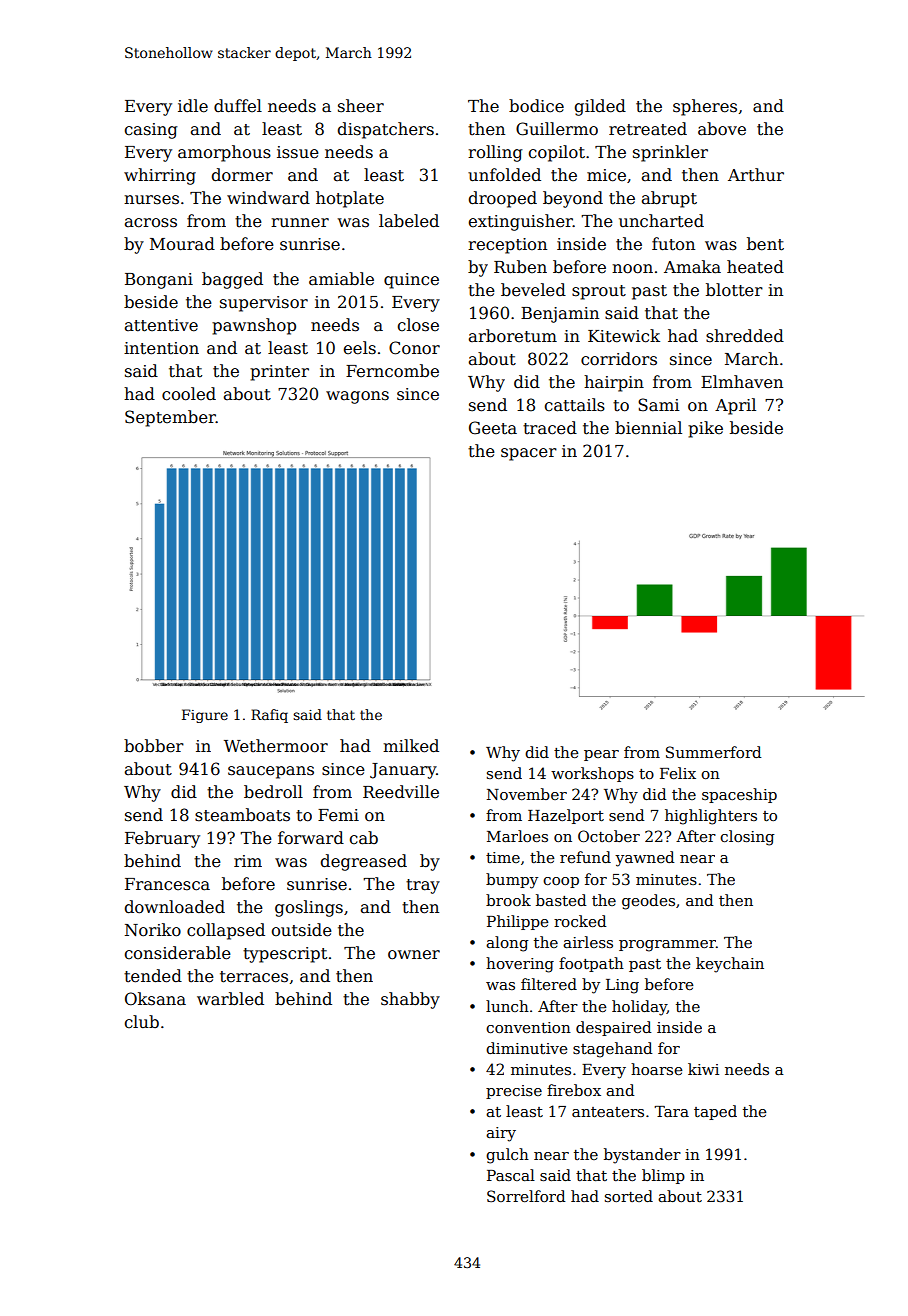  What do you see at coordinates (507, 944) in the document?
I see `along` at bounding box center [507, 944].
